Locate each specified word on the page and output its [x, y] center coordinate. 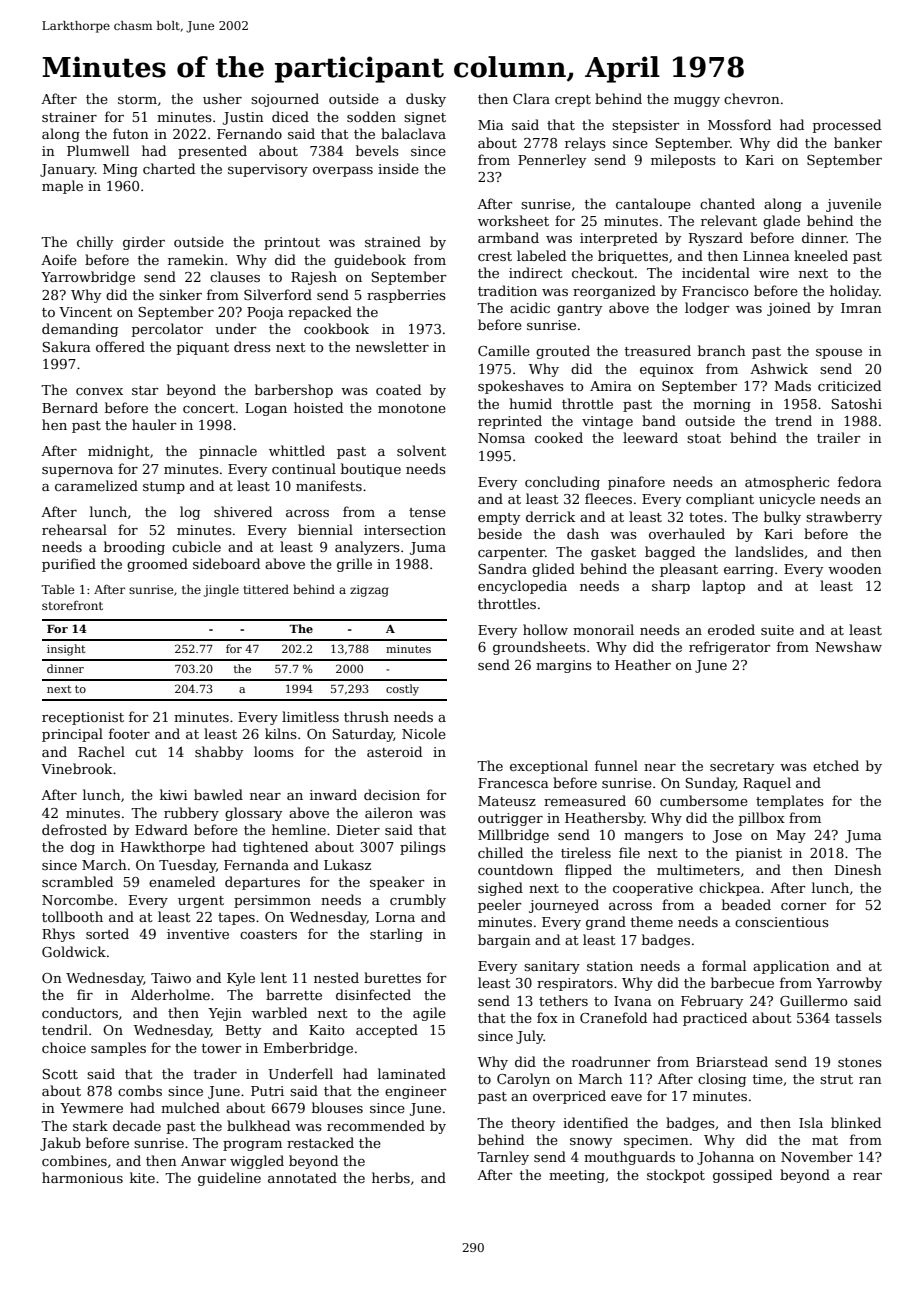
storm [137, 99]
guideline [229, 1179]
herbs [391, 1177]
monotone [412, 408]
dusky [426, 100]
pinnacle [228, 452]
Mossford [739, 124]
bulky [782, 518]
